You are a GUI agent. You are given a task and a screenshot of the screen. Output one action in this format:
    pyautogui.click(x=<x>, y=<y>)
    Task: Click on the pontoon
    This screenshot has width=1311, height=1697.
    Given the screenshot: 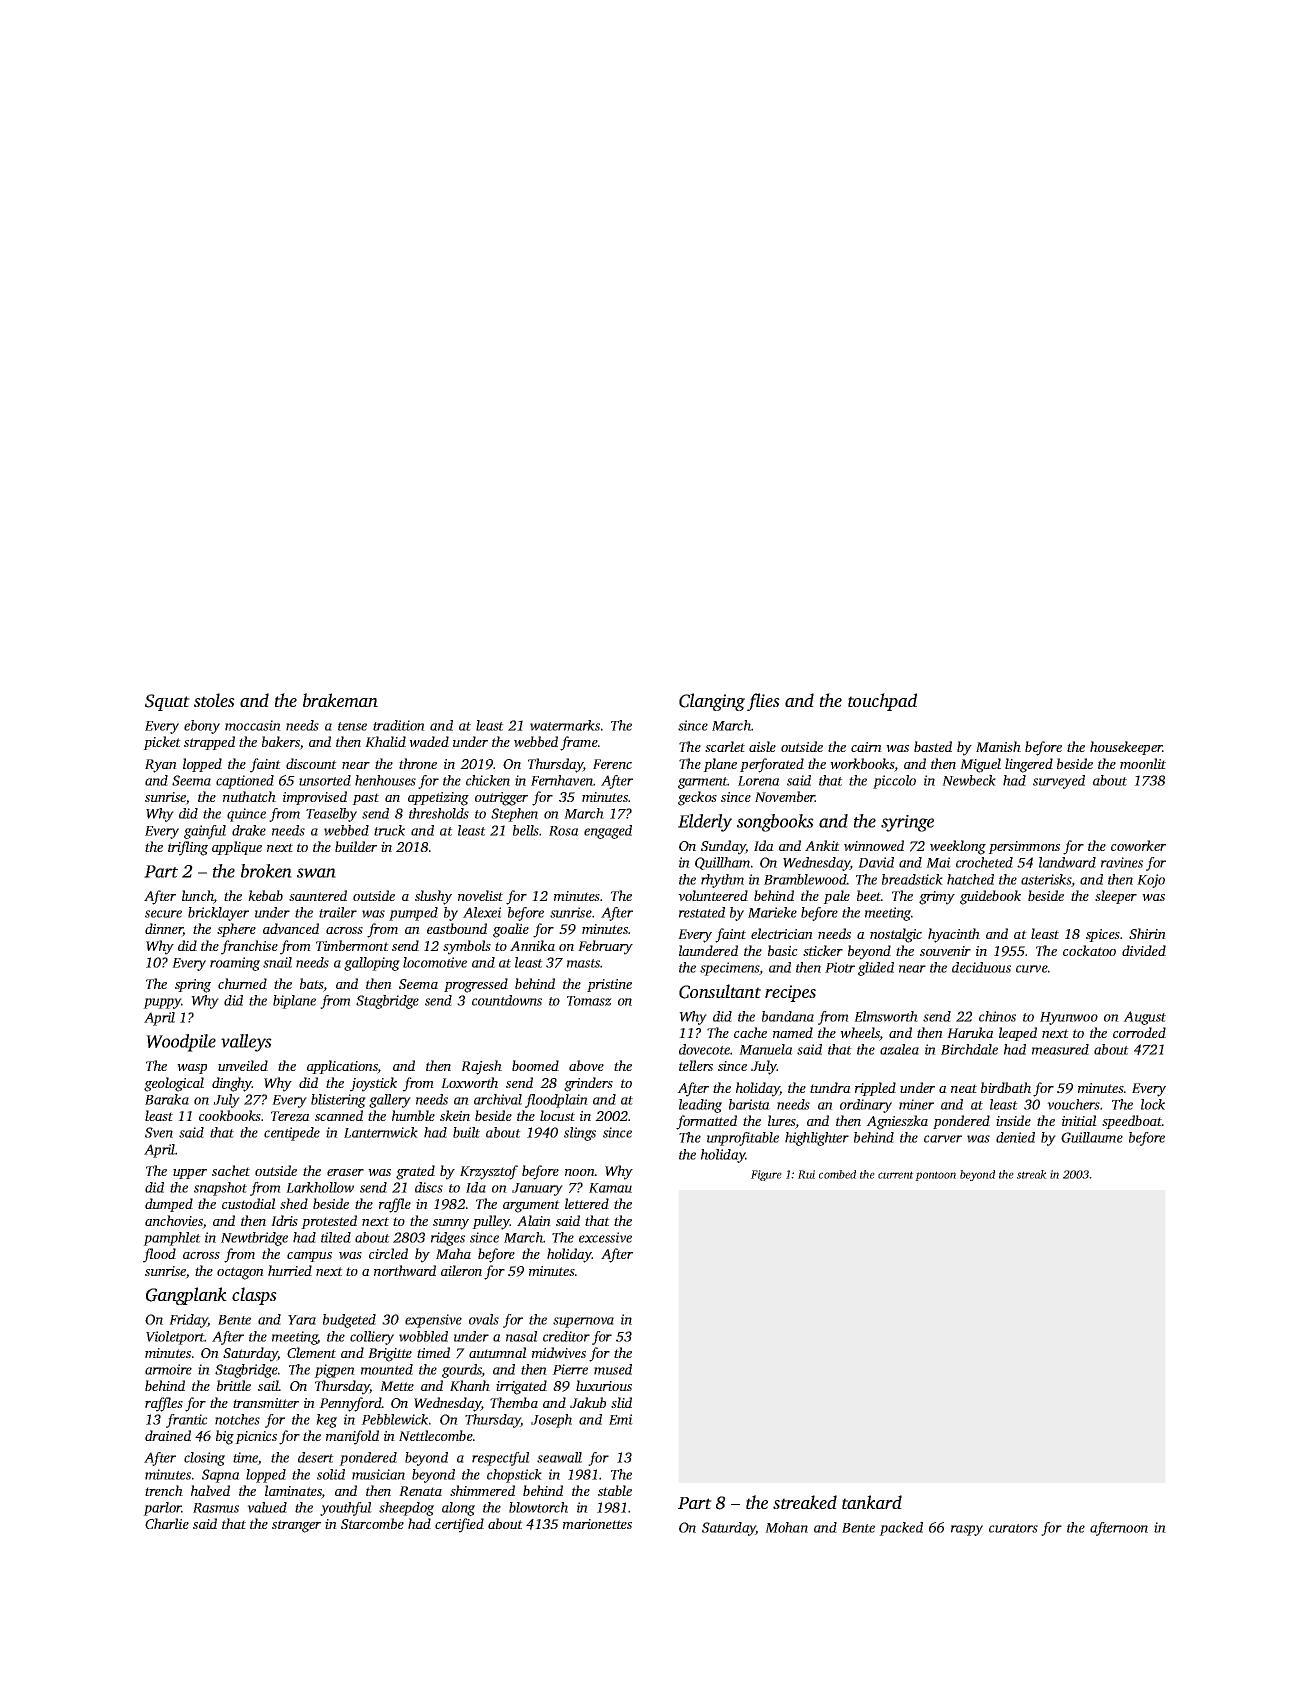 What is the action you would take?
    pyautogui.click(x=935, y=1176)
